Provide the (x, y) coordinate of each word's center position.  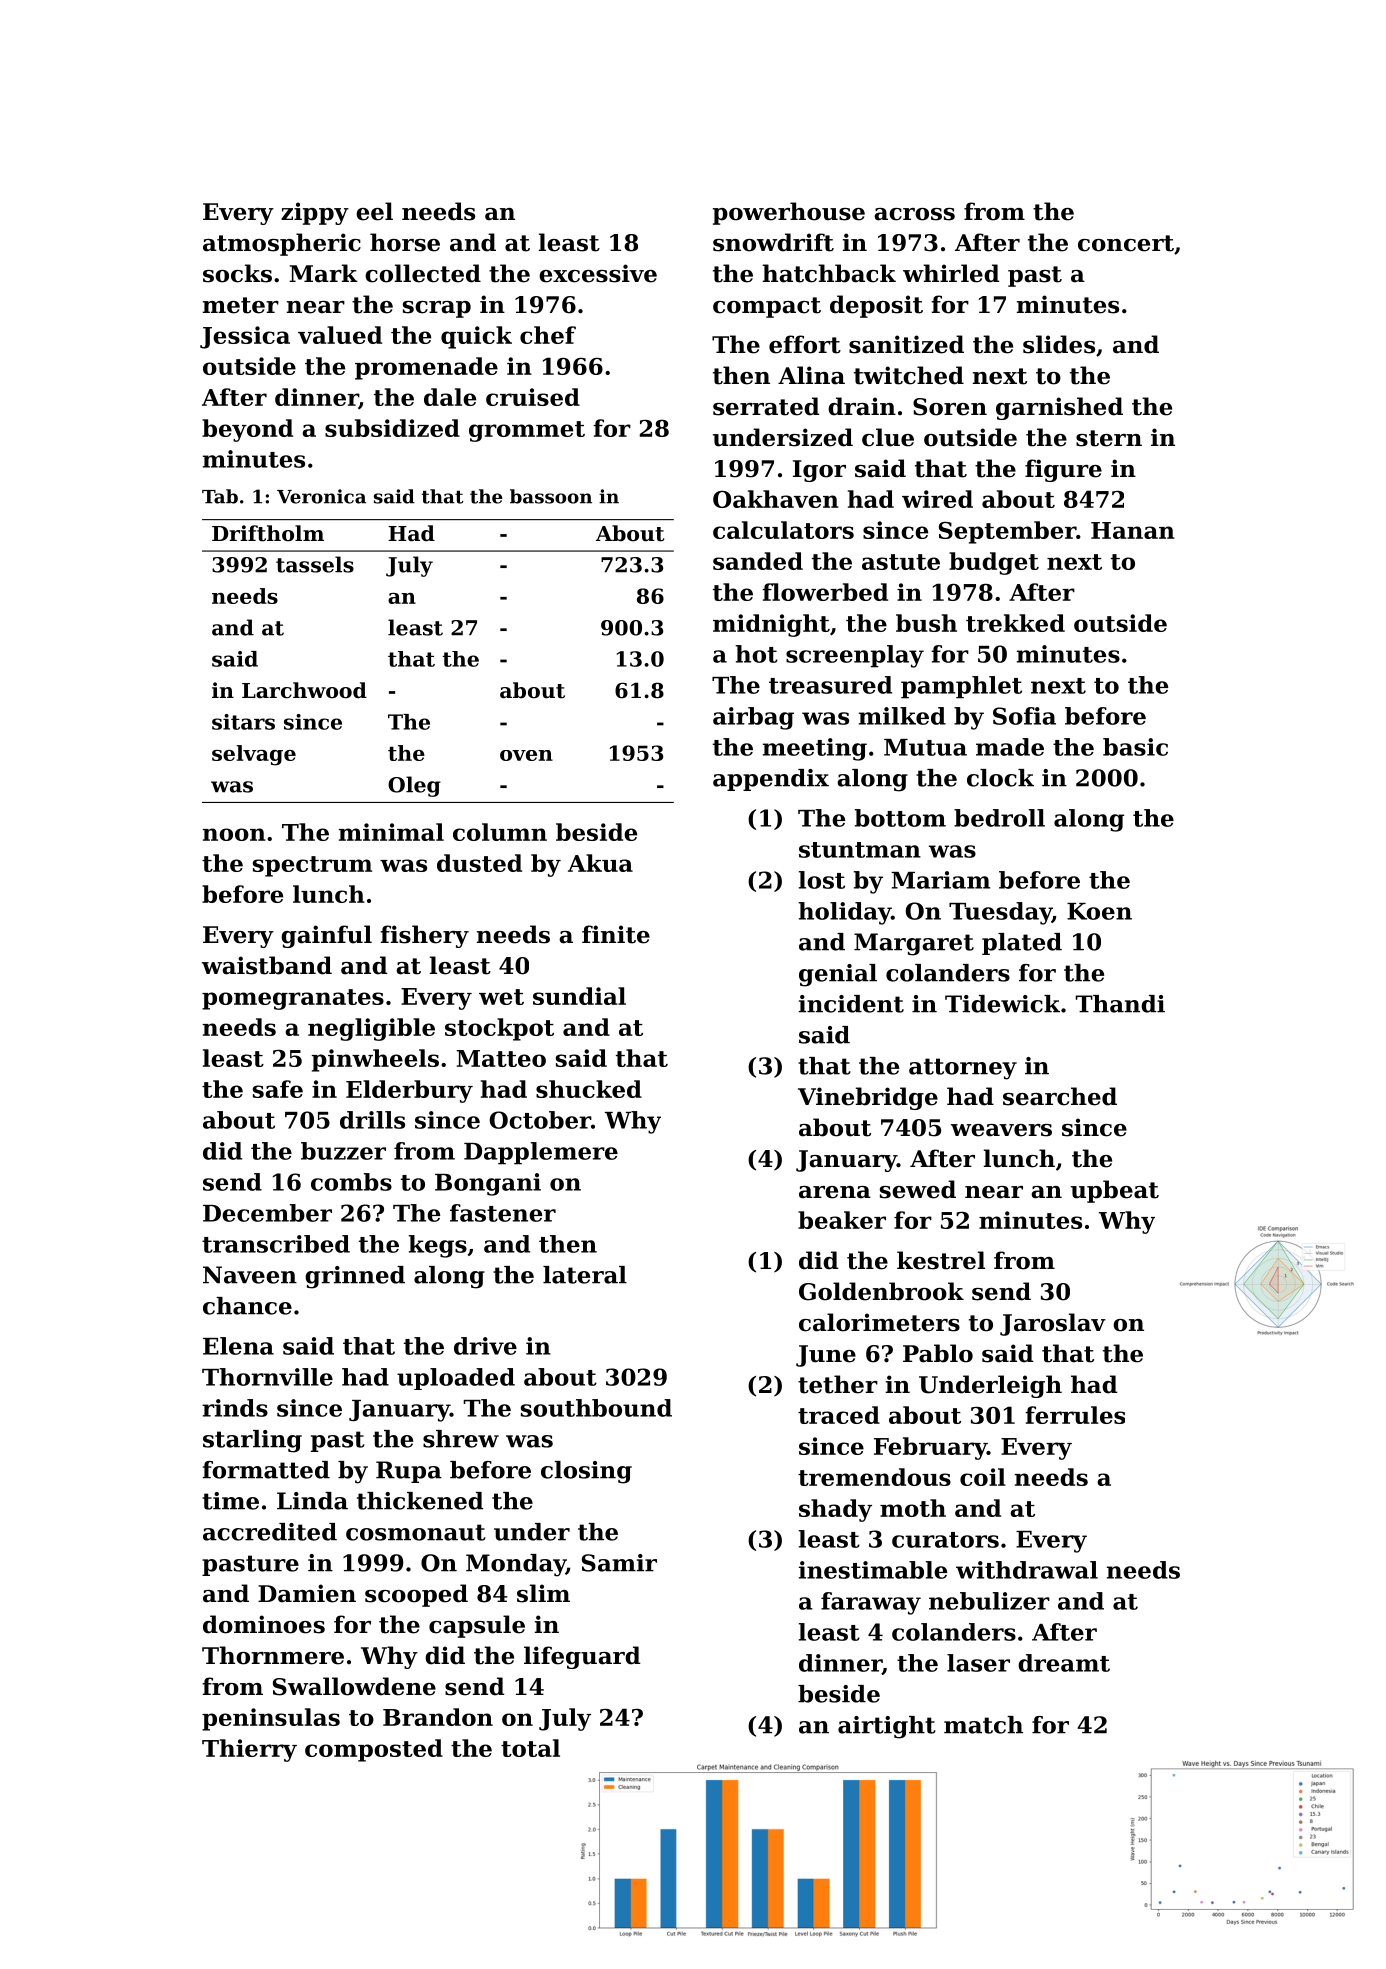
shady (835, 1510)
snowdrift (773, 242)
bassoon (551, 496)
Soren (950, 407)
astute (901, 562)
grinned (355, 1277)
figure (1063, 470)
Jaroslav (1053, 1324)
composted (374, 1750)
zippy (315, 213)
